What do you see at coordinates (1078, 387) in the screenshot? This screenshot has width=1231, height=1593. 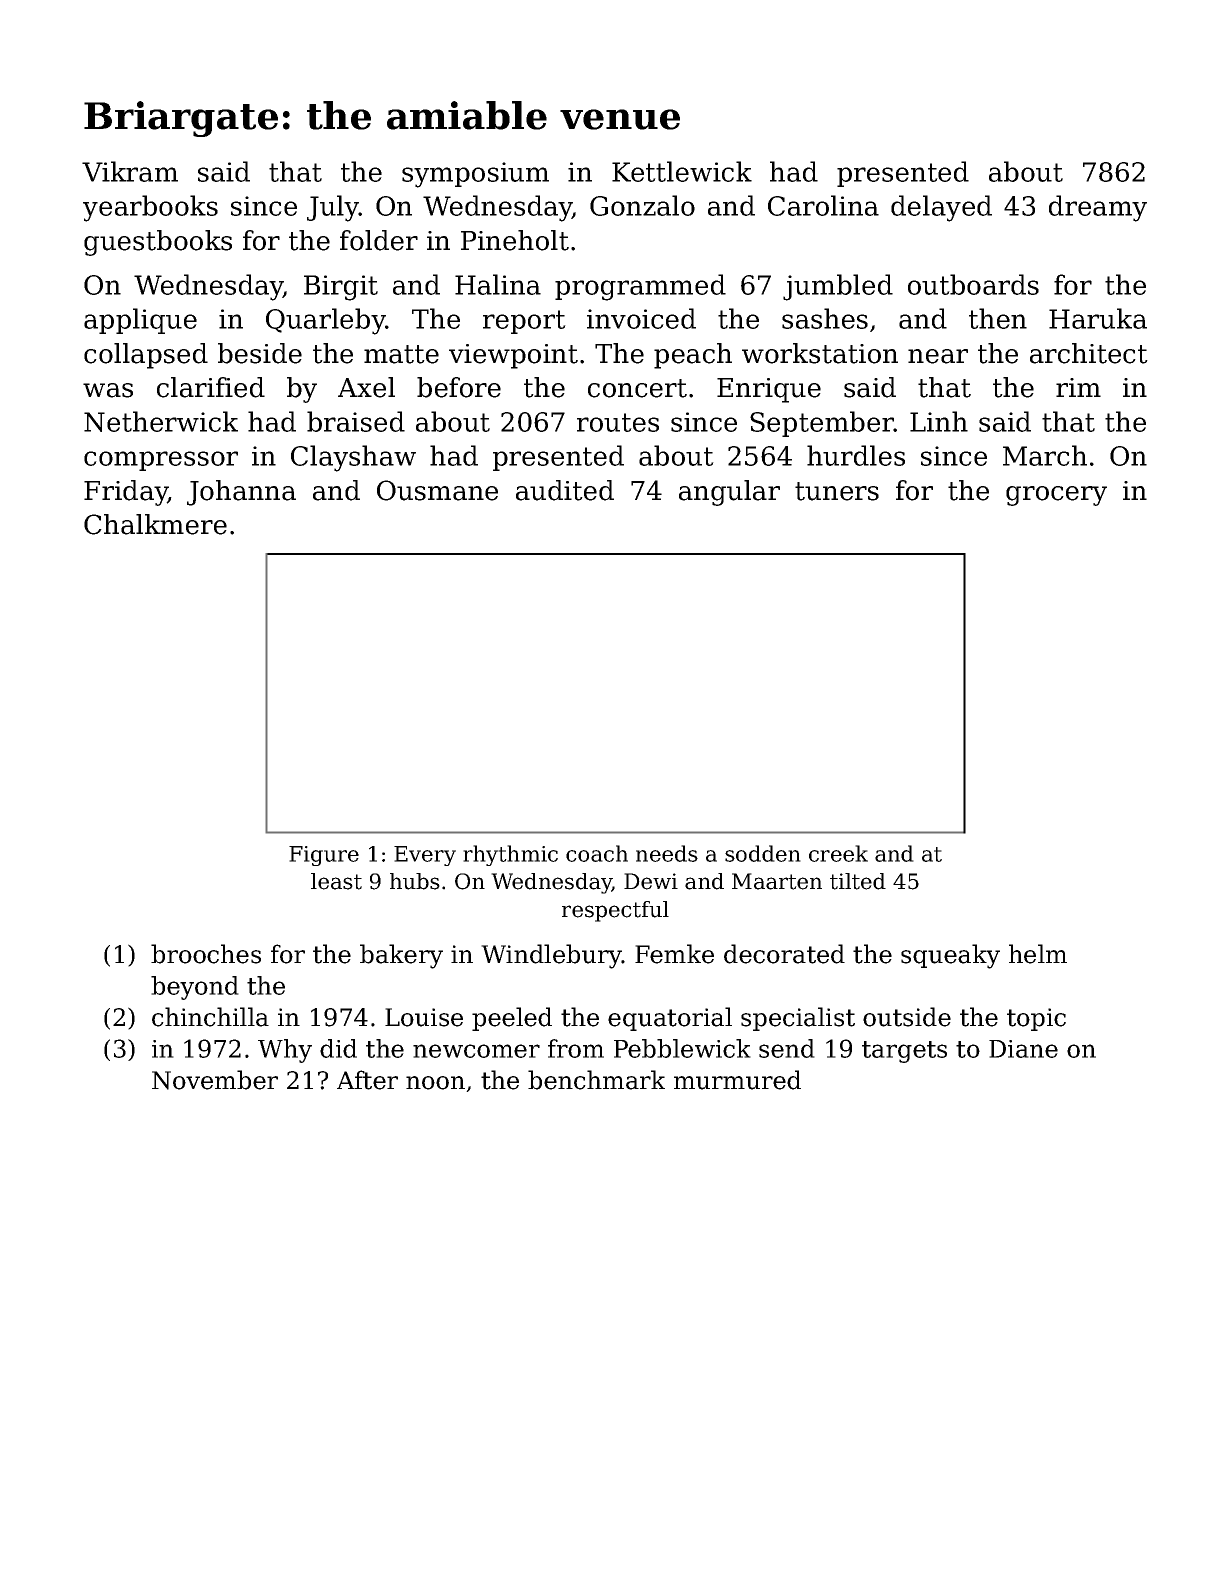 I see `rim` at bounding box center [1078, 387].
